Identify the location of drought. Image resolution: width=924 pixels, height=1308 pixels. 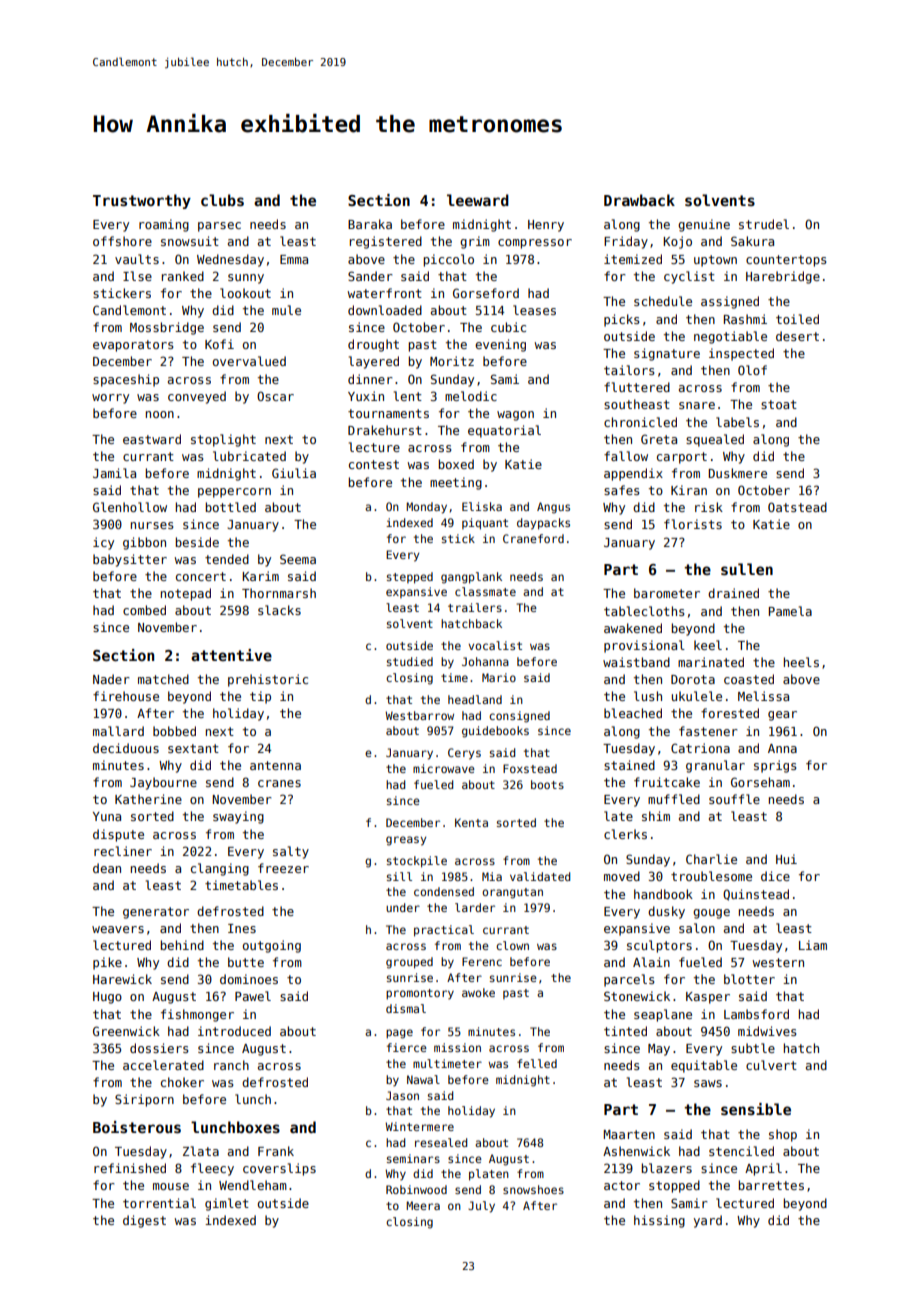
(373, 345).
